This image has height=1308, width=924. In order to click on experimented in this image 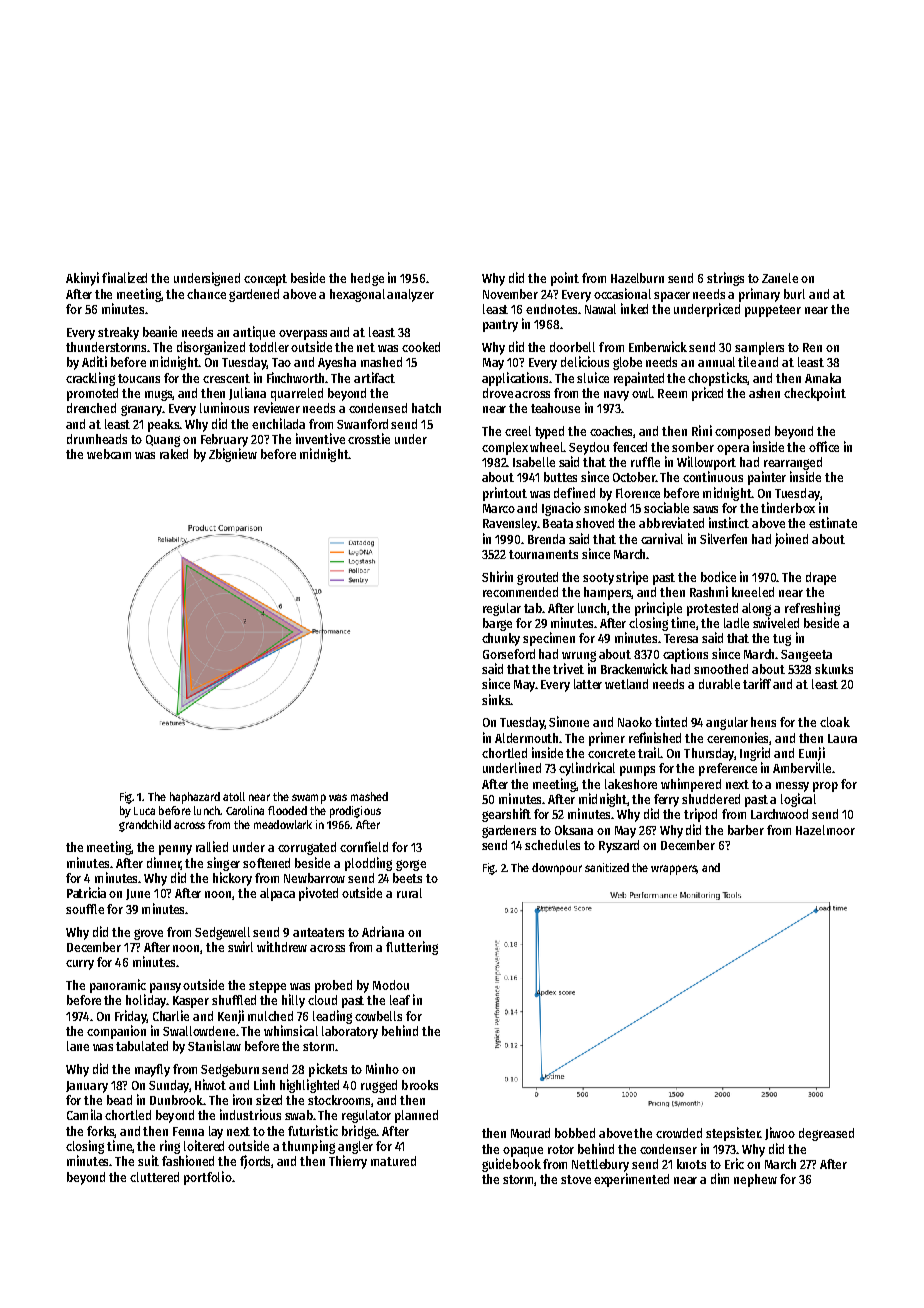, I will do `click(631, 1180)`.
